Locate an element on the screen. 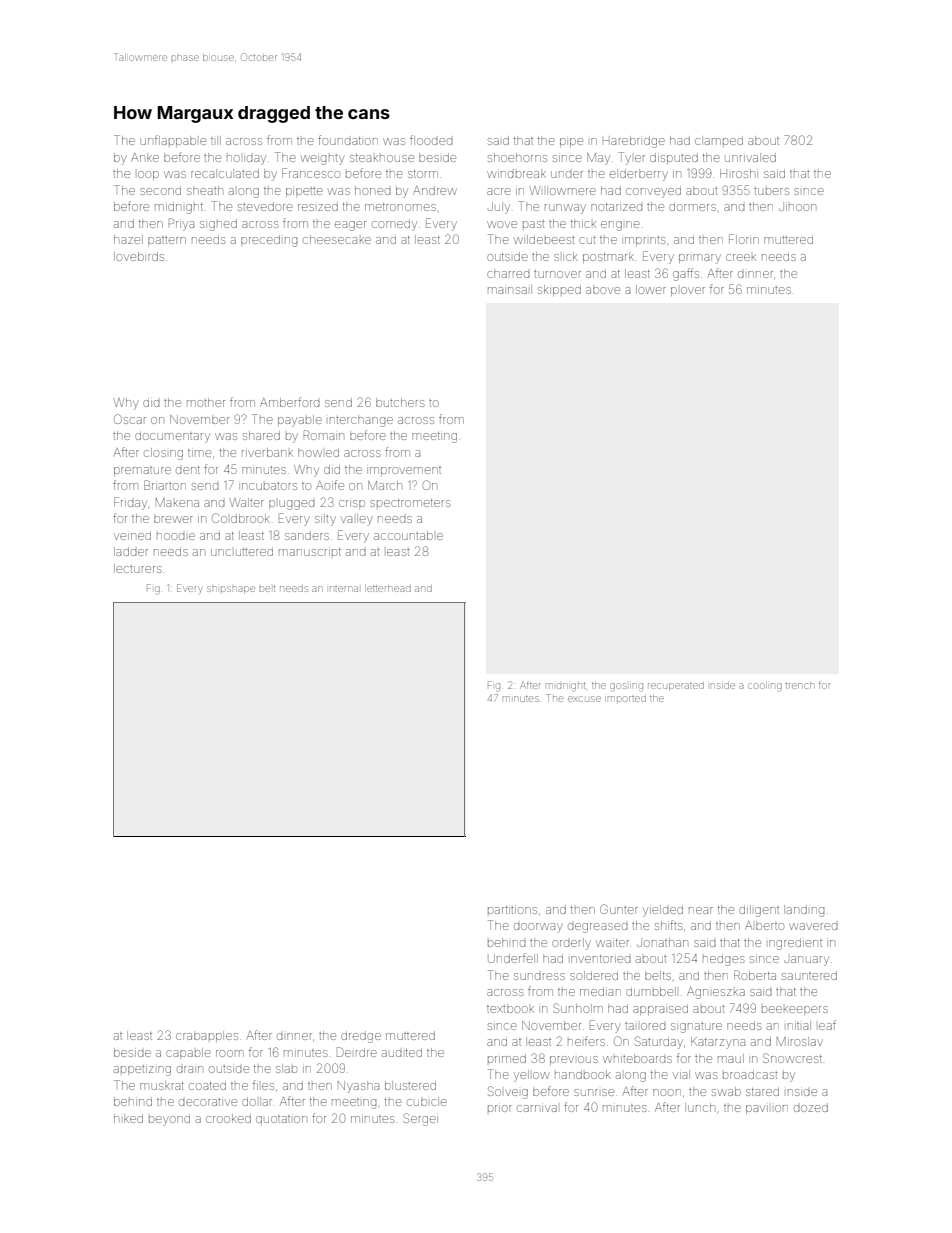 The height and width of the screenshot is (1233, 952). gosling is located at coordinates (626, 687).
